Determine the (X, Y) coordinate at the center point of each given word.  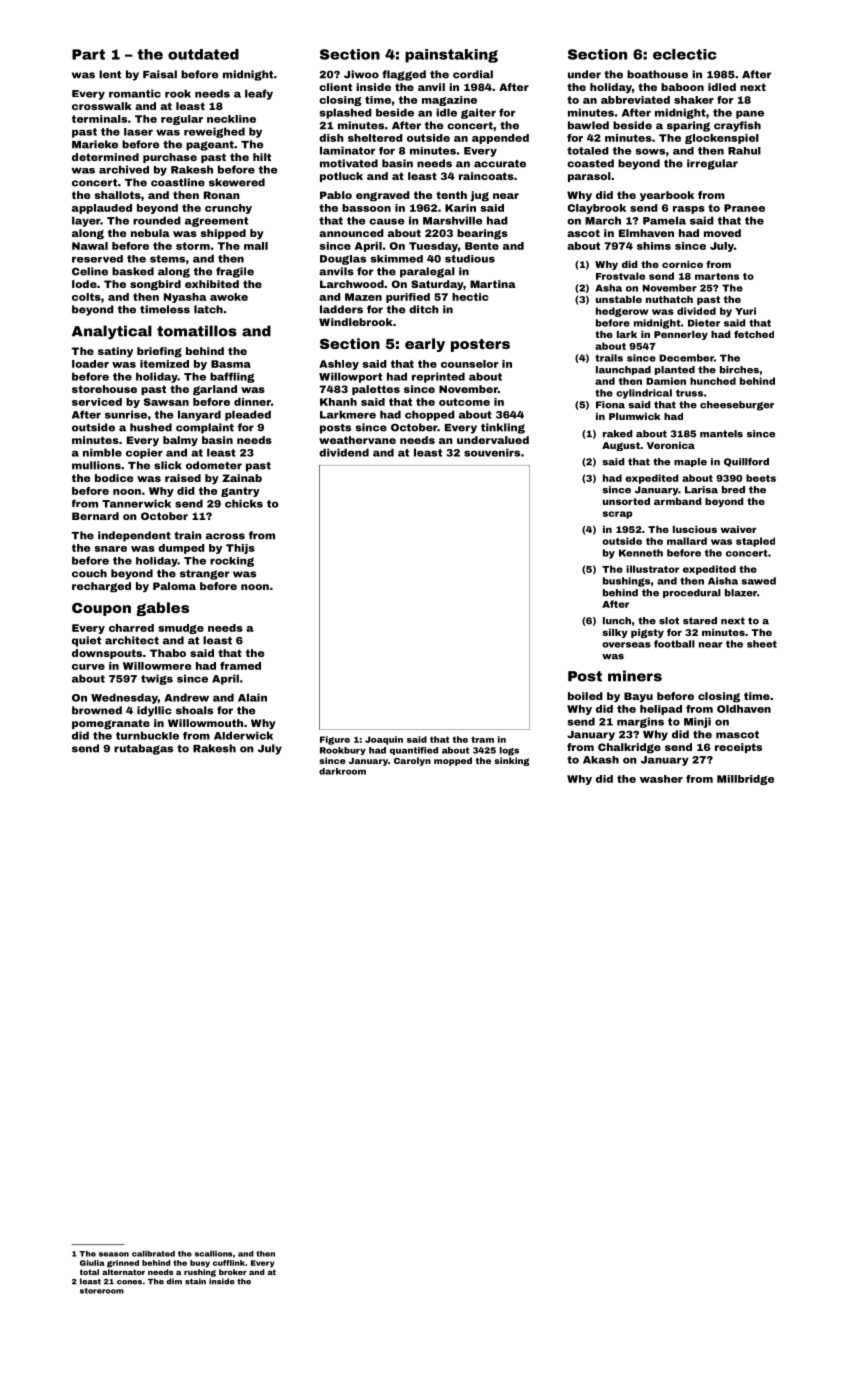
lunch (617, 621)
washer (661, 779)
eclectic (685, 54)
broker (233, 1272)
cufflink (229, 1263)
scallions (213, 1254)
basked (133, 271)
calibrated (153, 1254)
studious (470, 259)
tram (482, 739)
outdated (203, 54)
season (114, 1254)
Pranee (744, 208)
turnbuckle (147, 735)
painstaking (451, 56)
